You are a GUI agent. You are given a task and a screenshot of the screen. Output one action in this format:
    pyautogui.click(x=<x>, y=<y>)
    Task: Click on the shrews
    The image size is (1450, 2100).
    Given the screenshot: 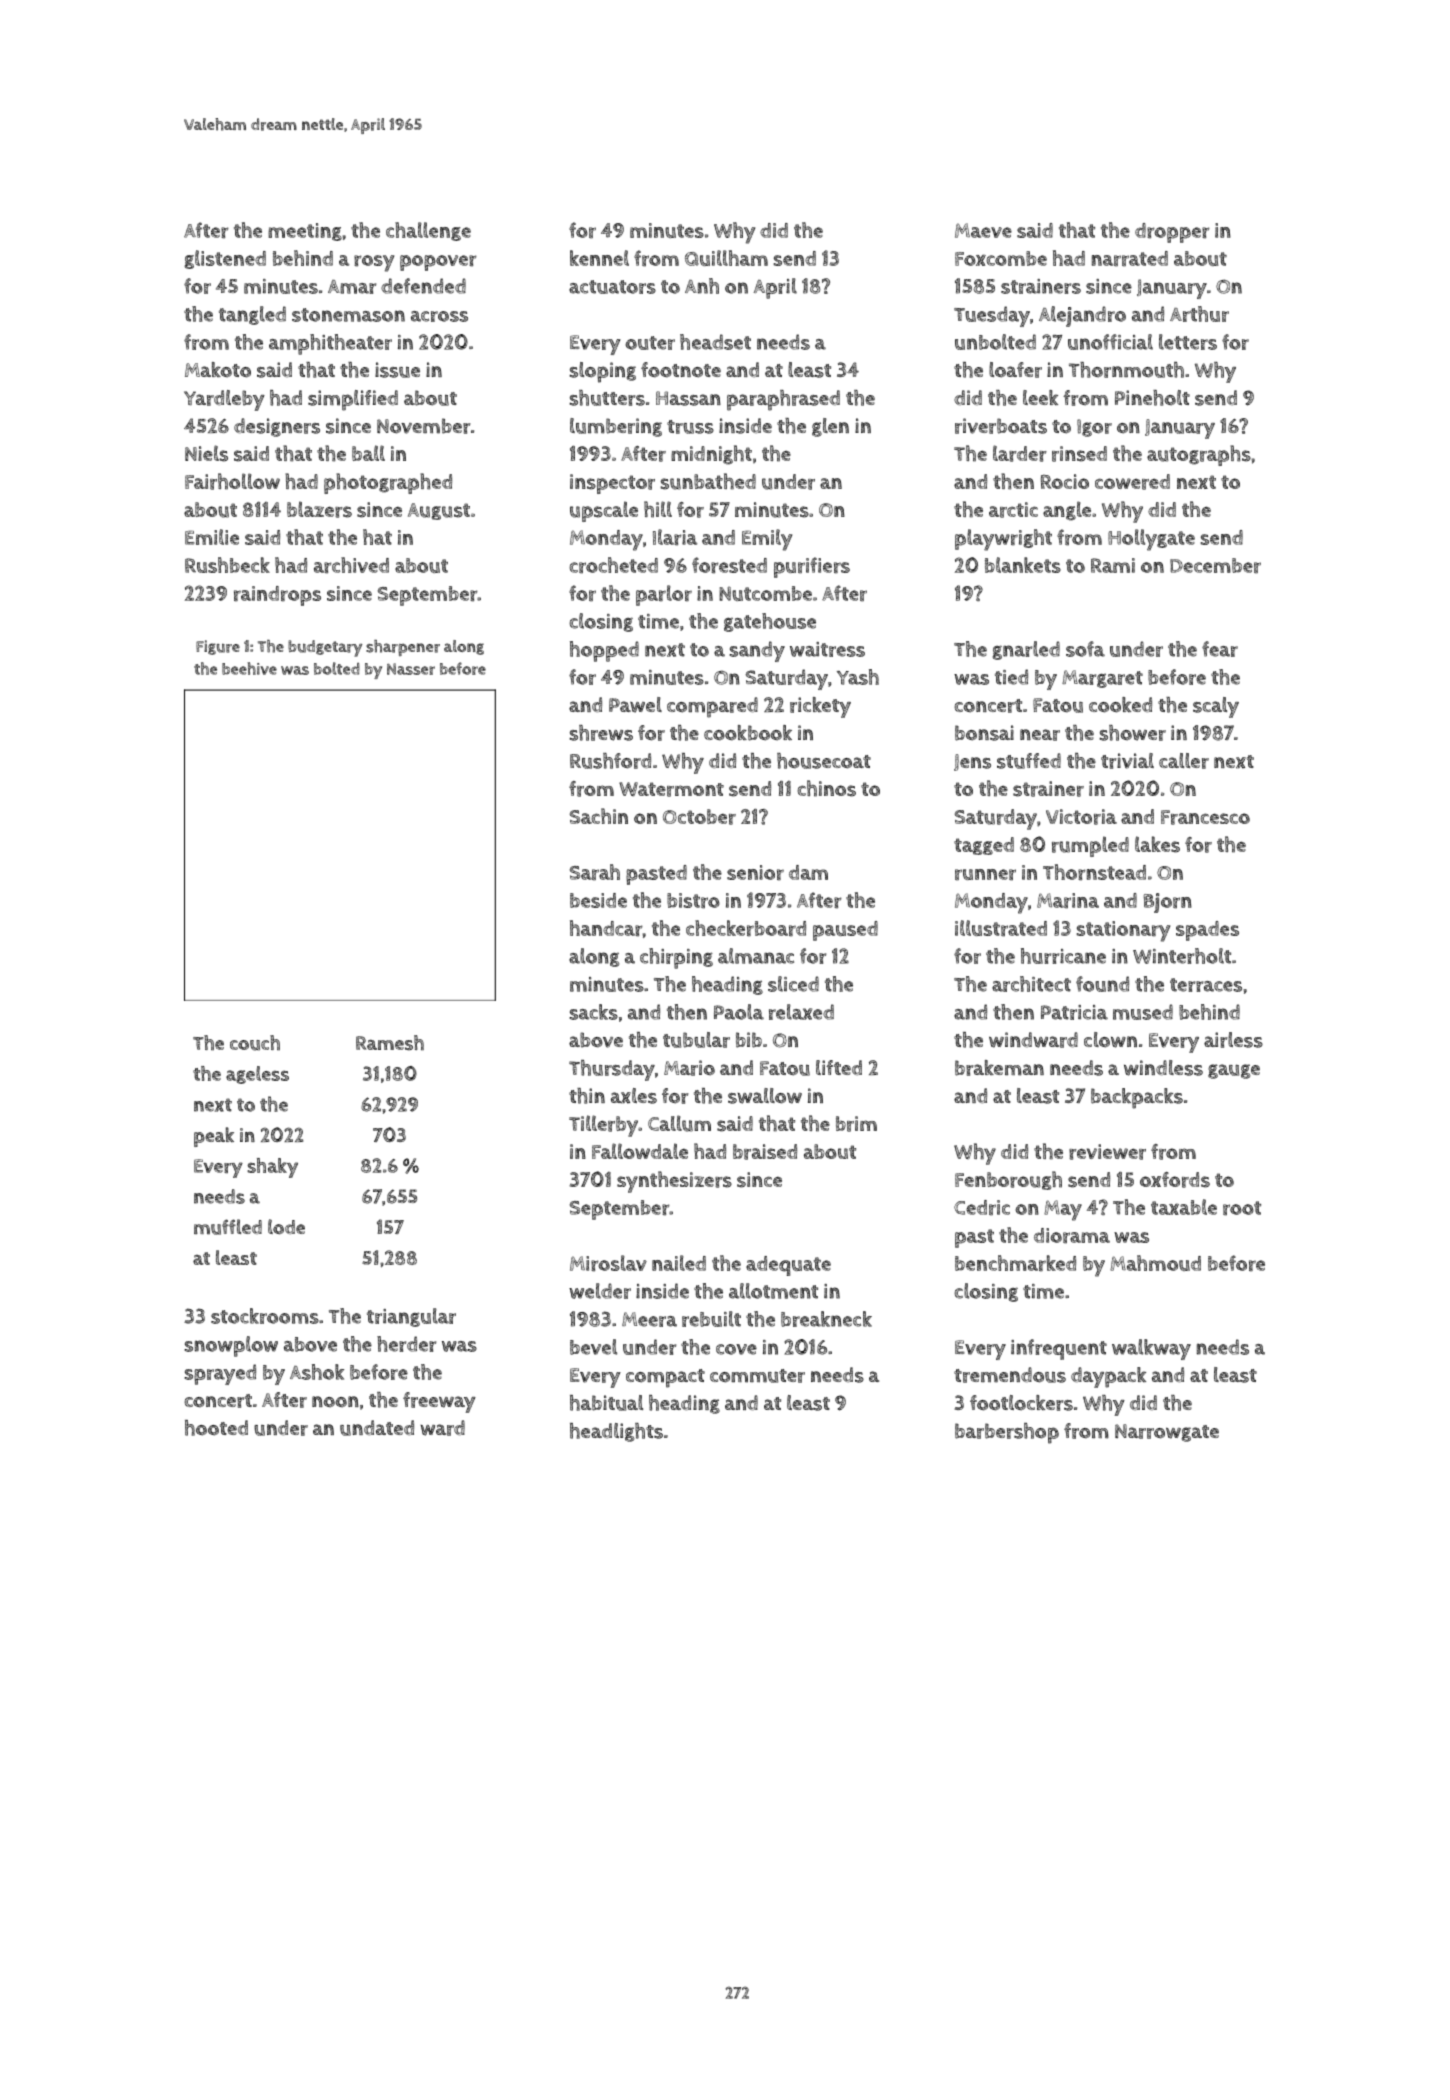 What is the action you would take?
    pyautogui.click(x=601, y=733)
